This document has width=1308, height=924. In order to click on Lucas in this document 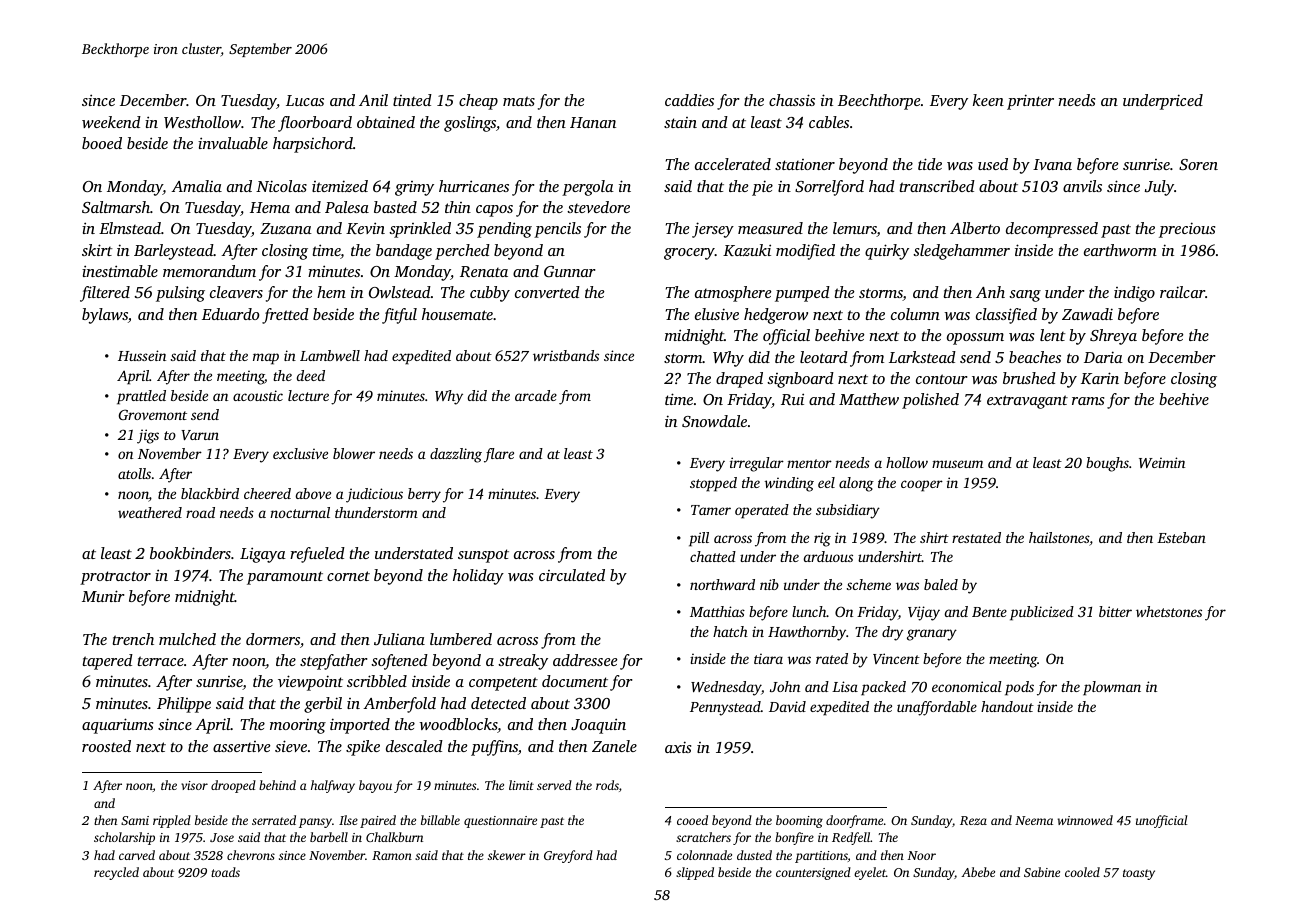, I will do `click(305, 100)`.
